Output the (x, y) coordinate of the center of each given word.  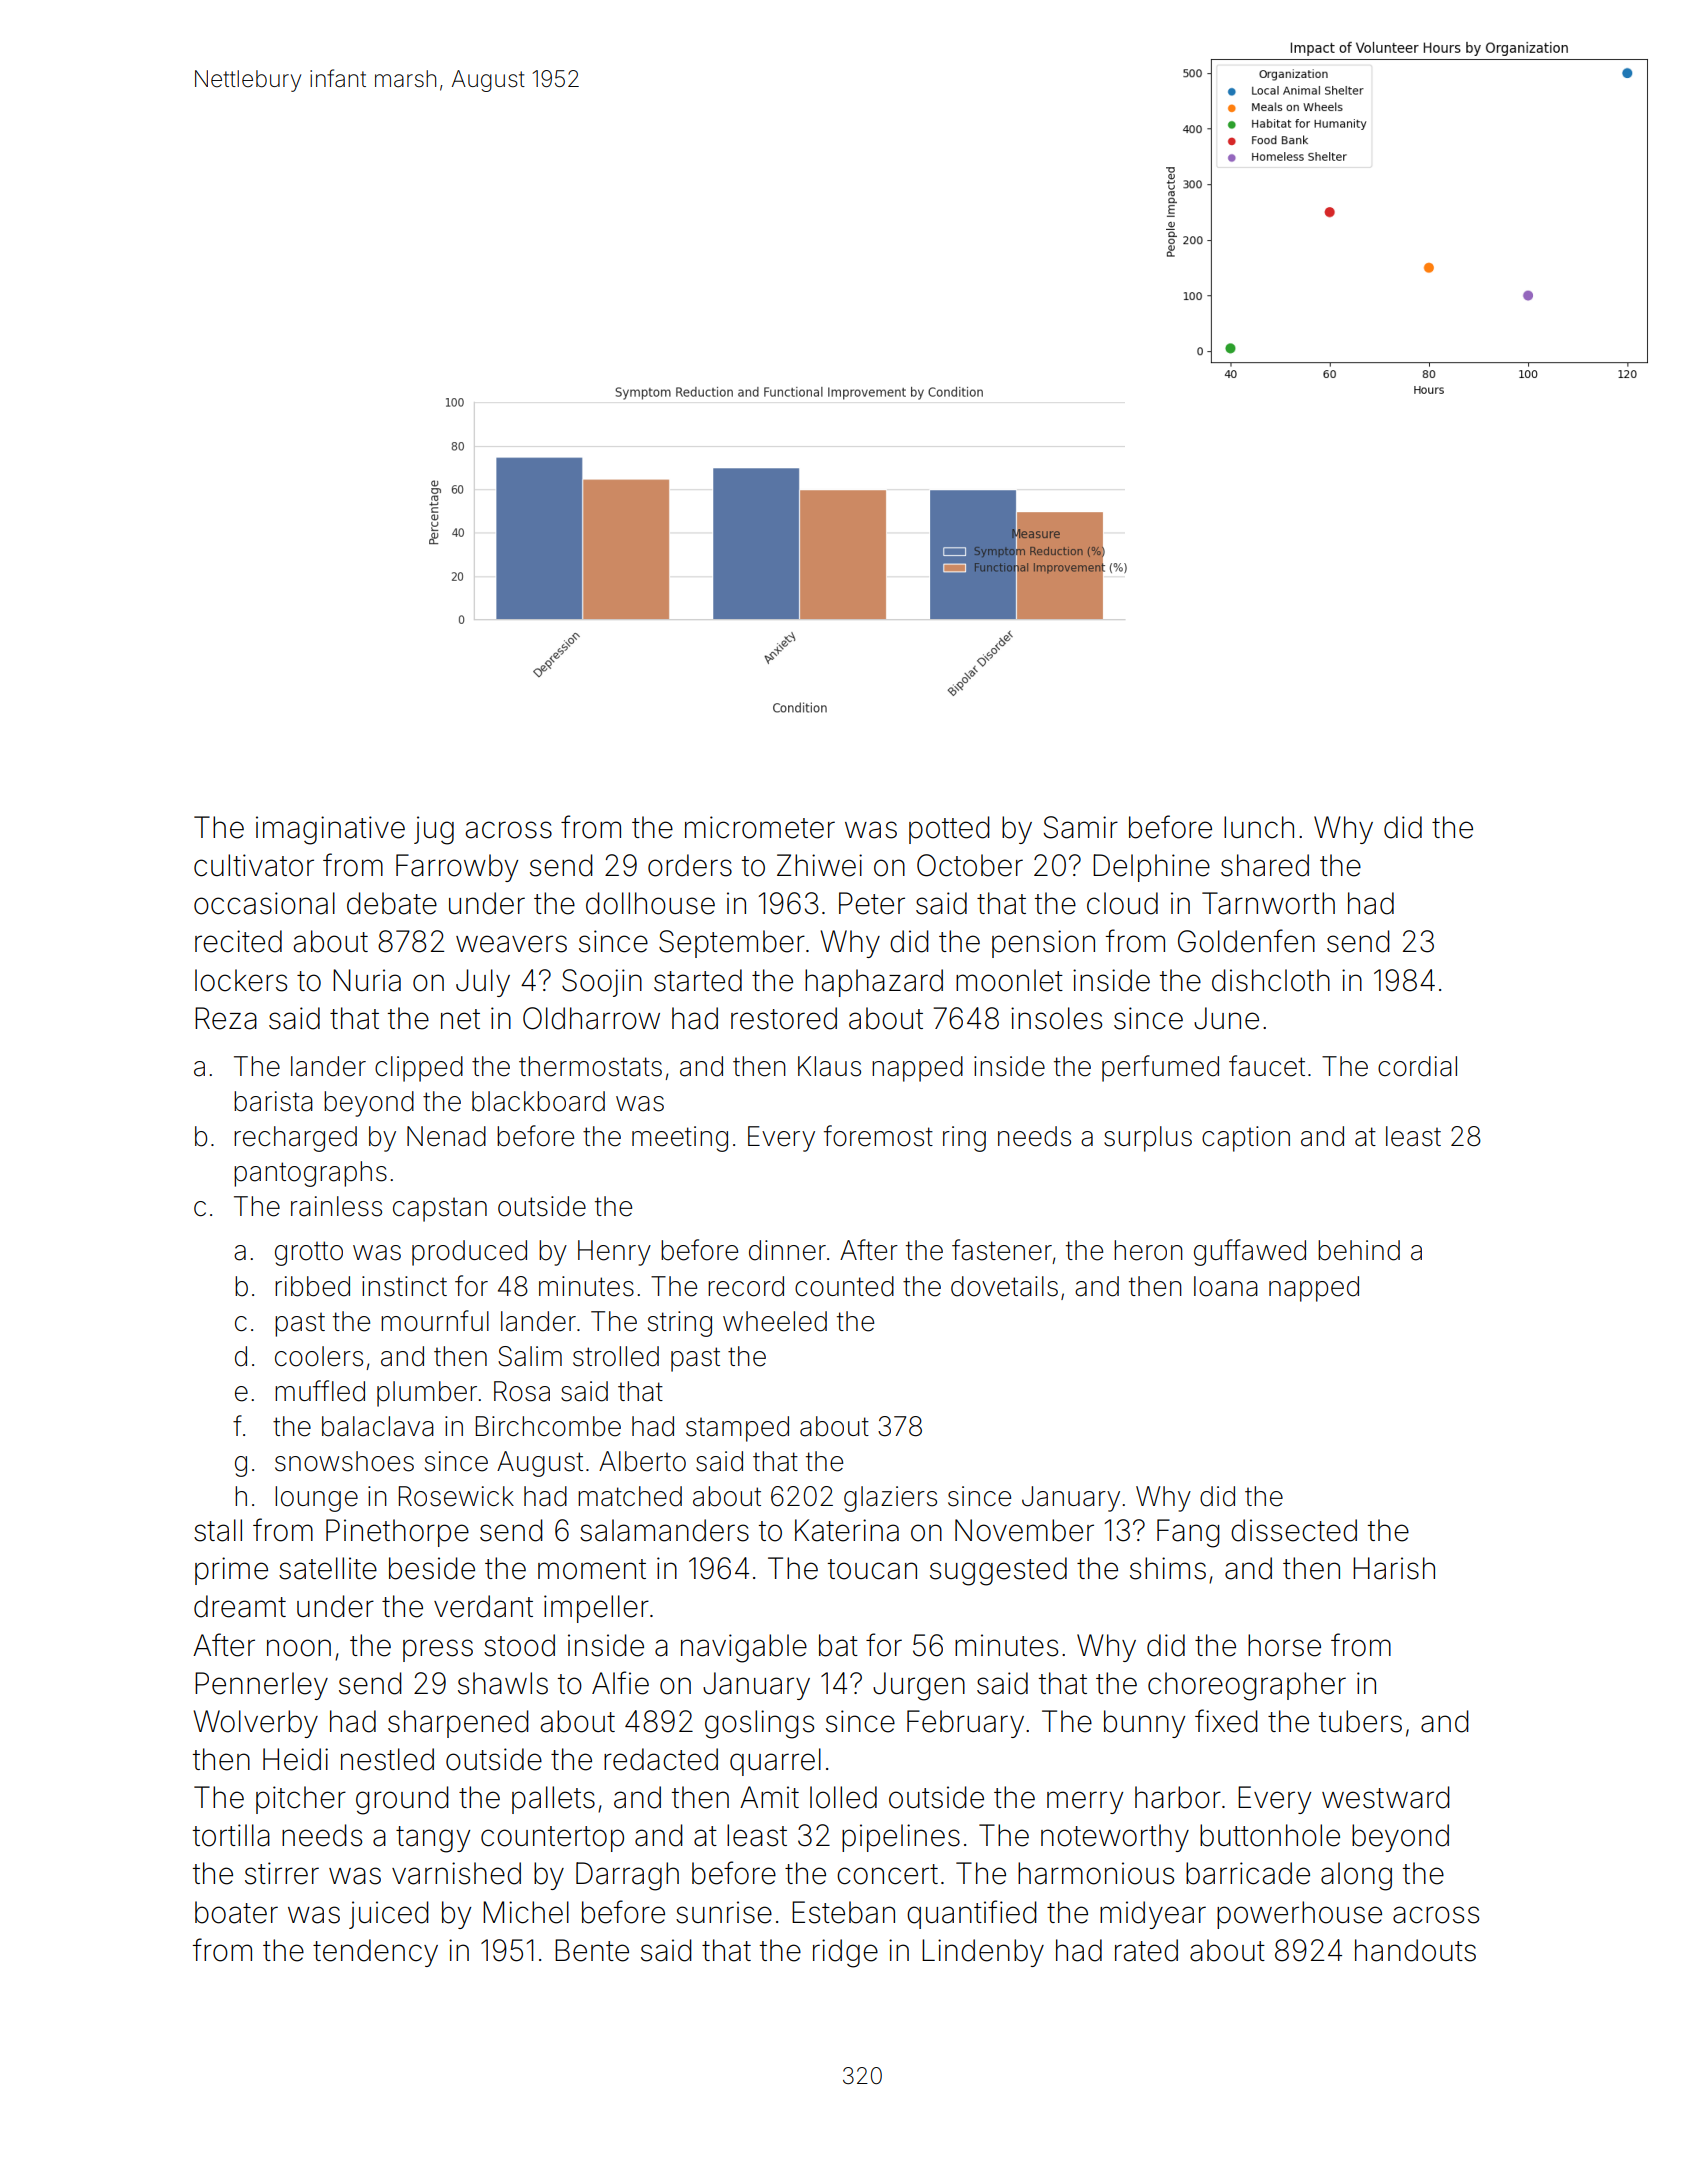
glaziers (890, 1499)
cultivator (254, 865)
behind (1359, 1250)
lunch (1259, 827)
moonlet (1009, 980)
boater (236, 1912)
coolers (319, 1356)
